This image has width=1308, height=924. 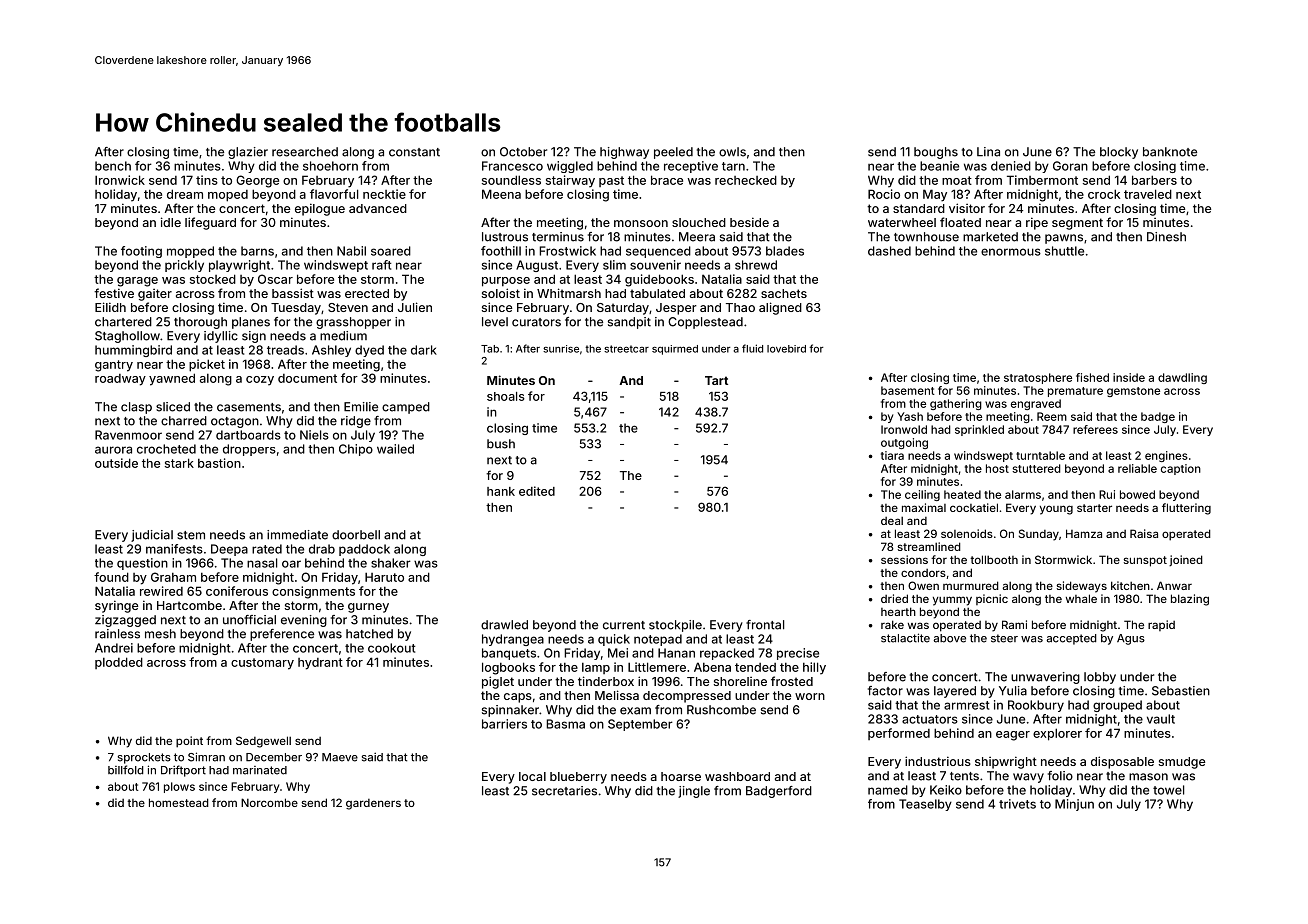 I want to click on casements, so click(x=249, y=407).
